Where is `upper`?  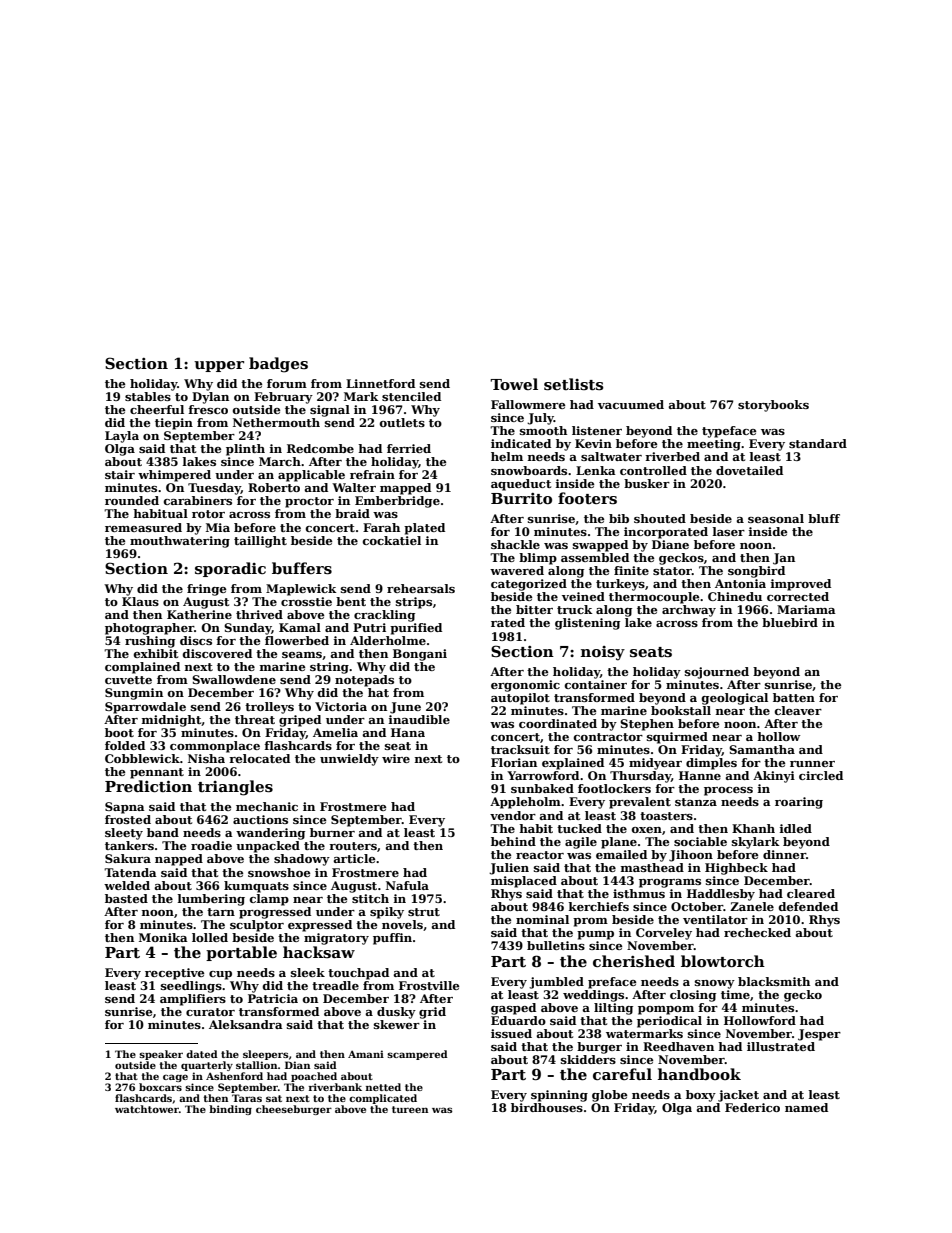 upper is located at coordinates (219, 366).
